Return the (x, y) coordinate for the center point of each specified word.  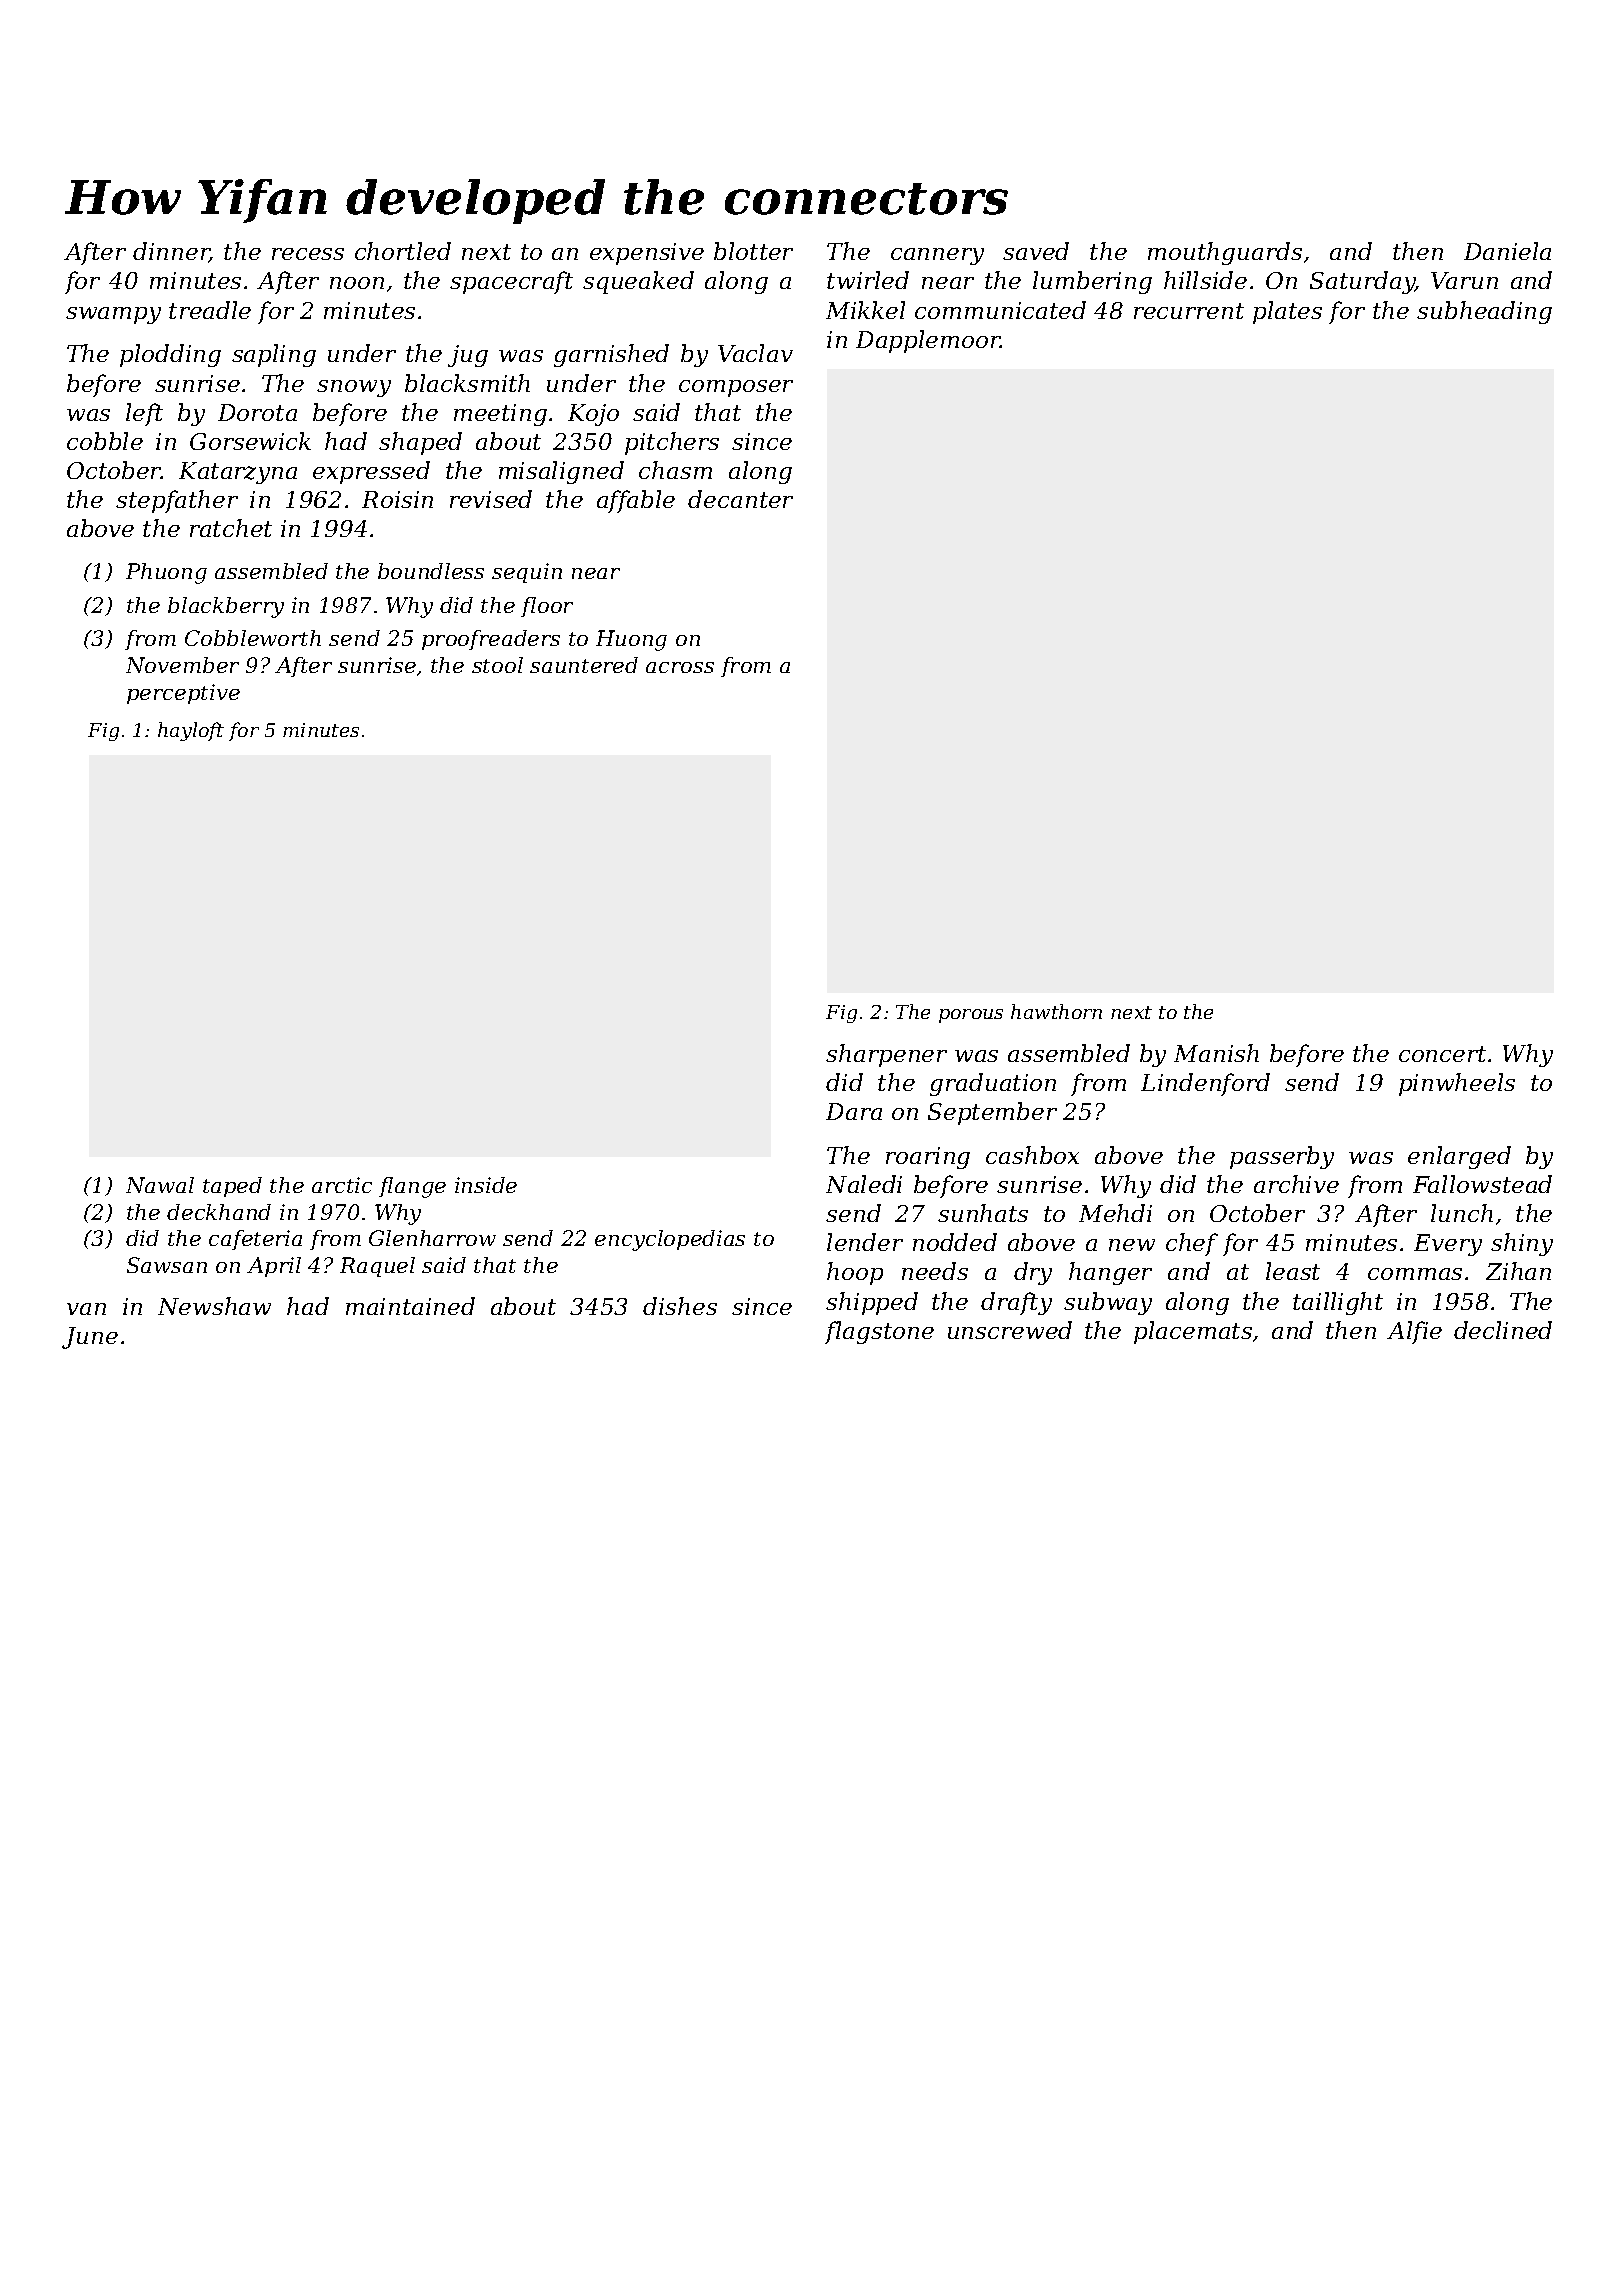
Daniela (1507, 251)
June (90, 1338)
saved (1036, 251)
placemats (1193, 1332)
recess (308, 254)
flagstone (879, 1332)
